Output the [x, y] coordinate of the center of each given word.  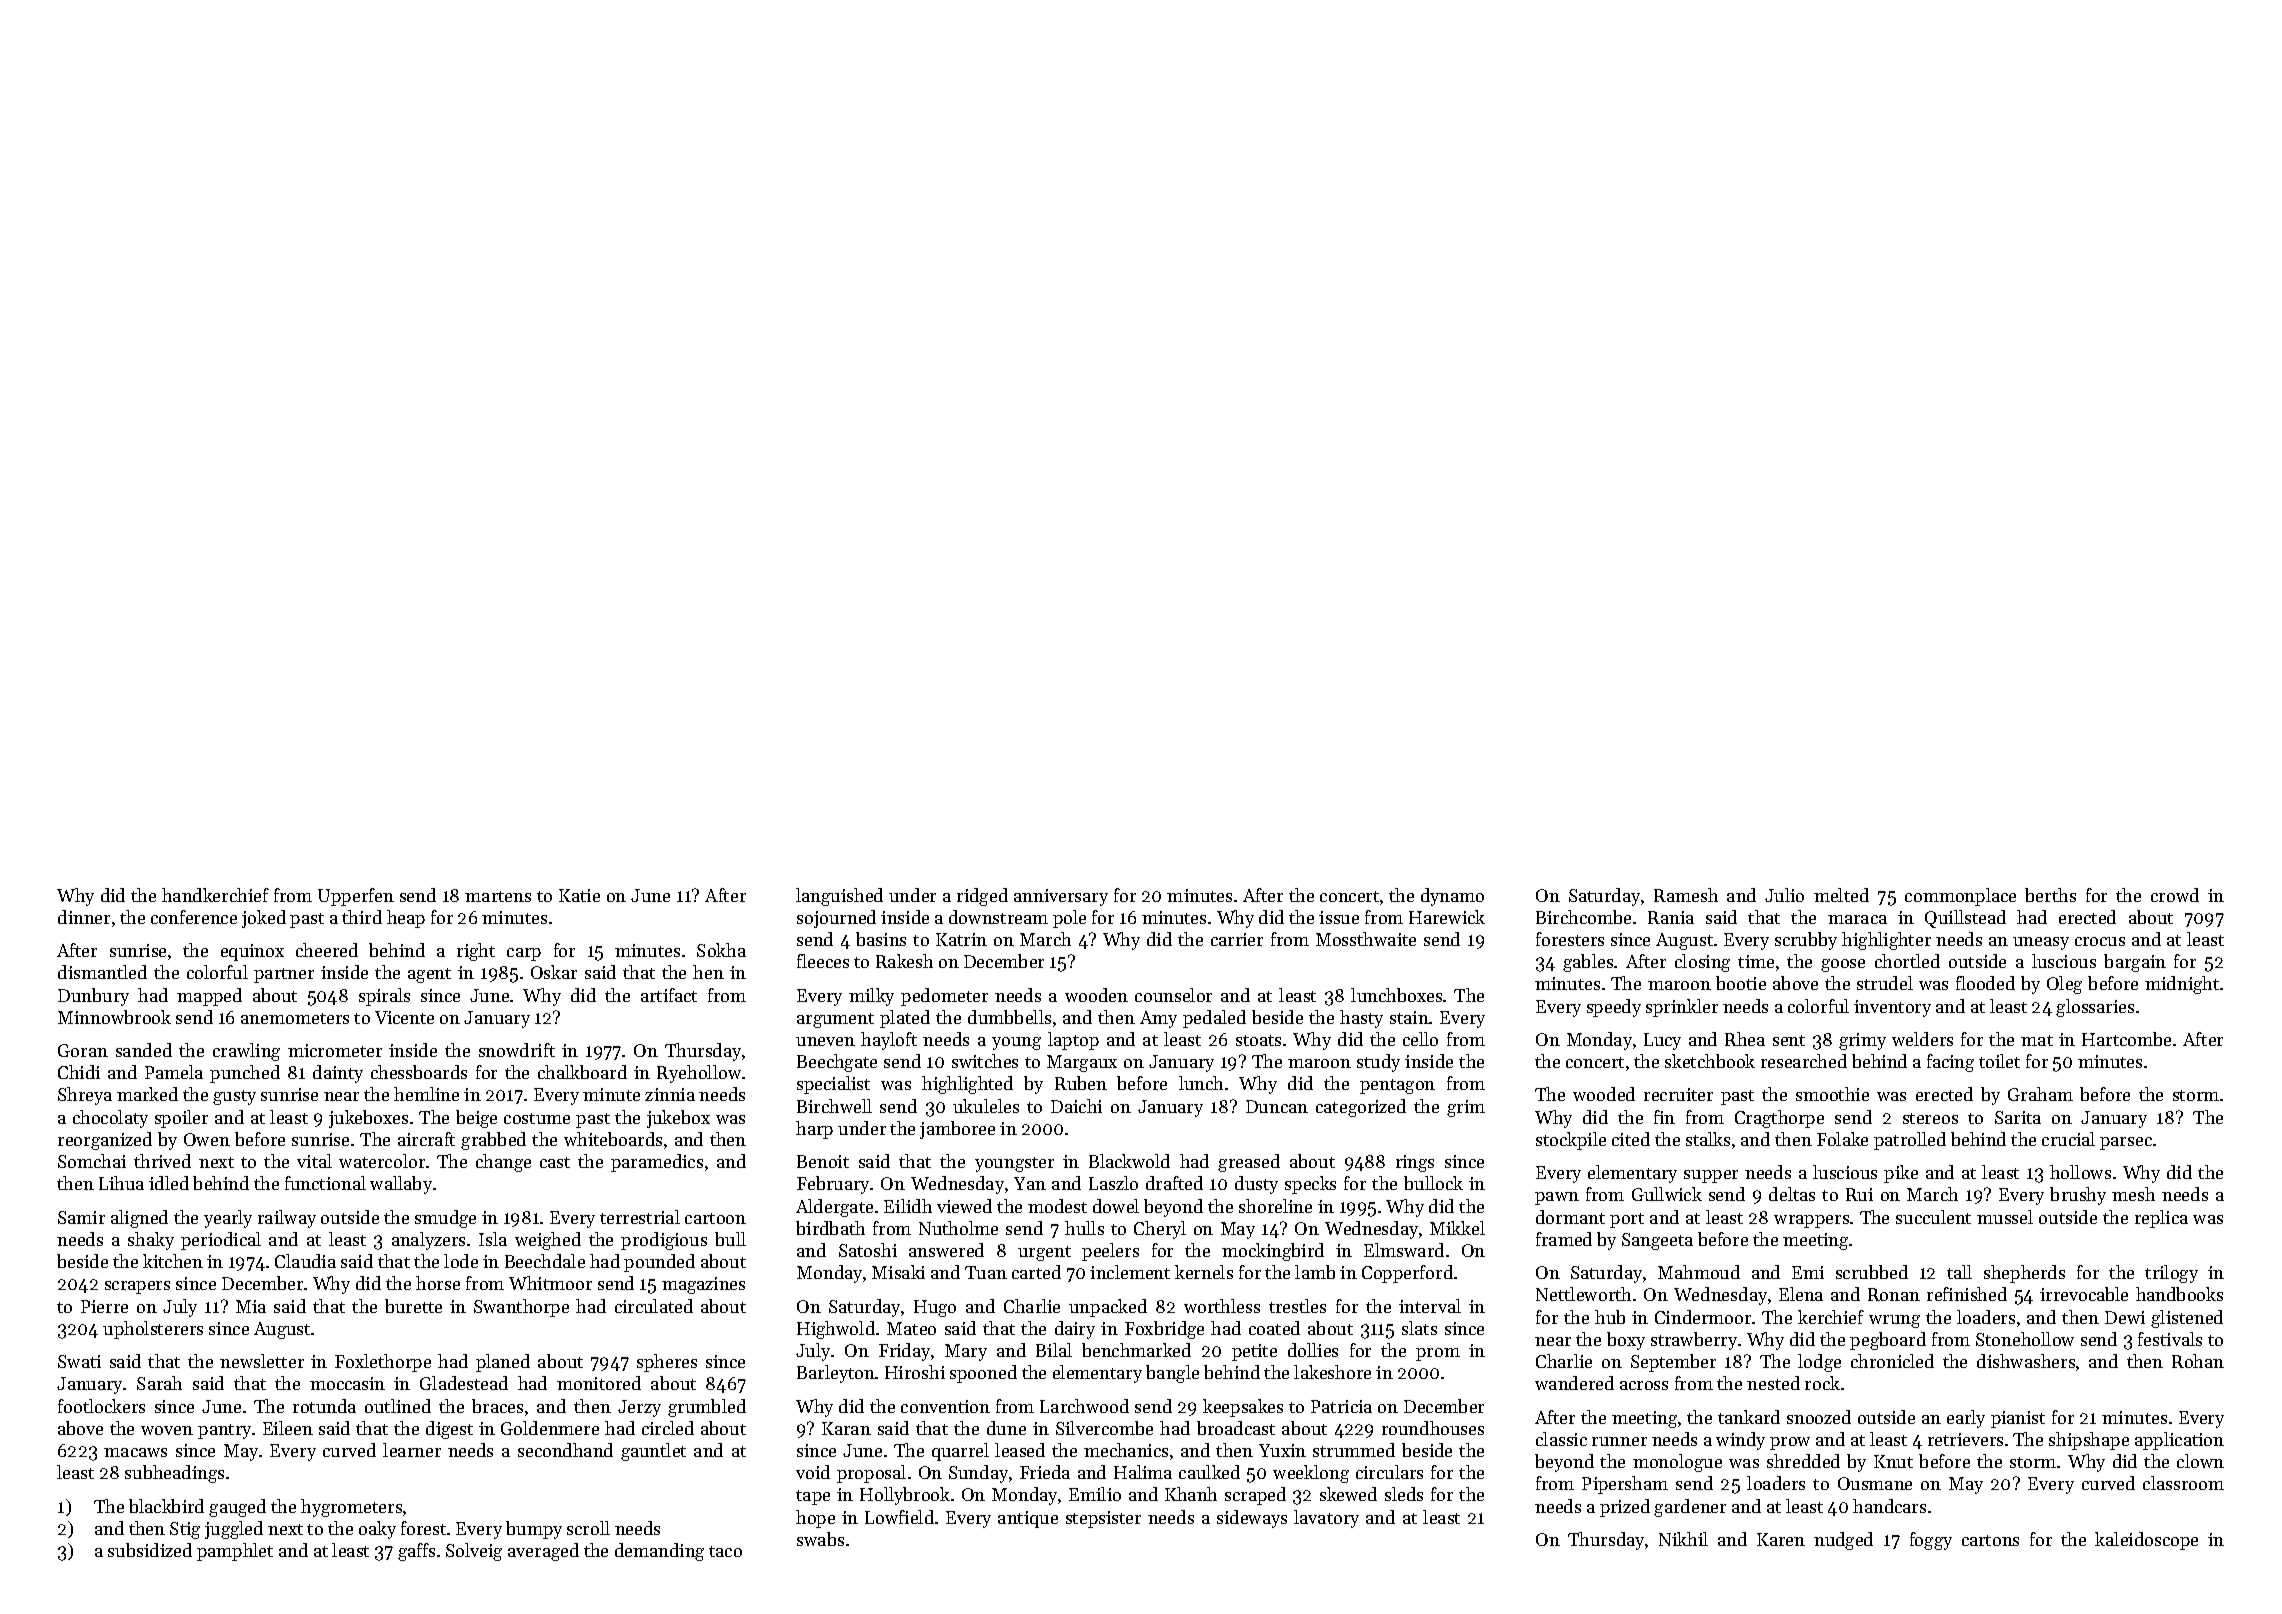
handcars [1889, 1506]
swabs [820, 1539]
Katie [579, 895]
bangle [1172, 1374]
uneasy [2041, 943]
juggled [234, 1530]
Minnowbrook [114, 1017]
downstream [998, 917]
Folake [1842, 1139]
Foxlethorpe [383, 1363]
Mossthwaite [1366, 939]
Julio [1784, 895]
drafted [1174, 1183]
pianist [2018, 1419]
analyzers [428, 1241]
